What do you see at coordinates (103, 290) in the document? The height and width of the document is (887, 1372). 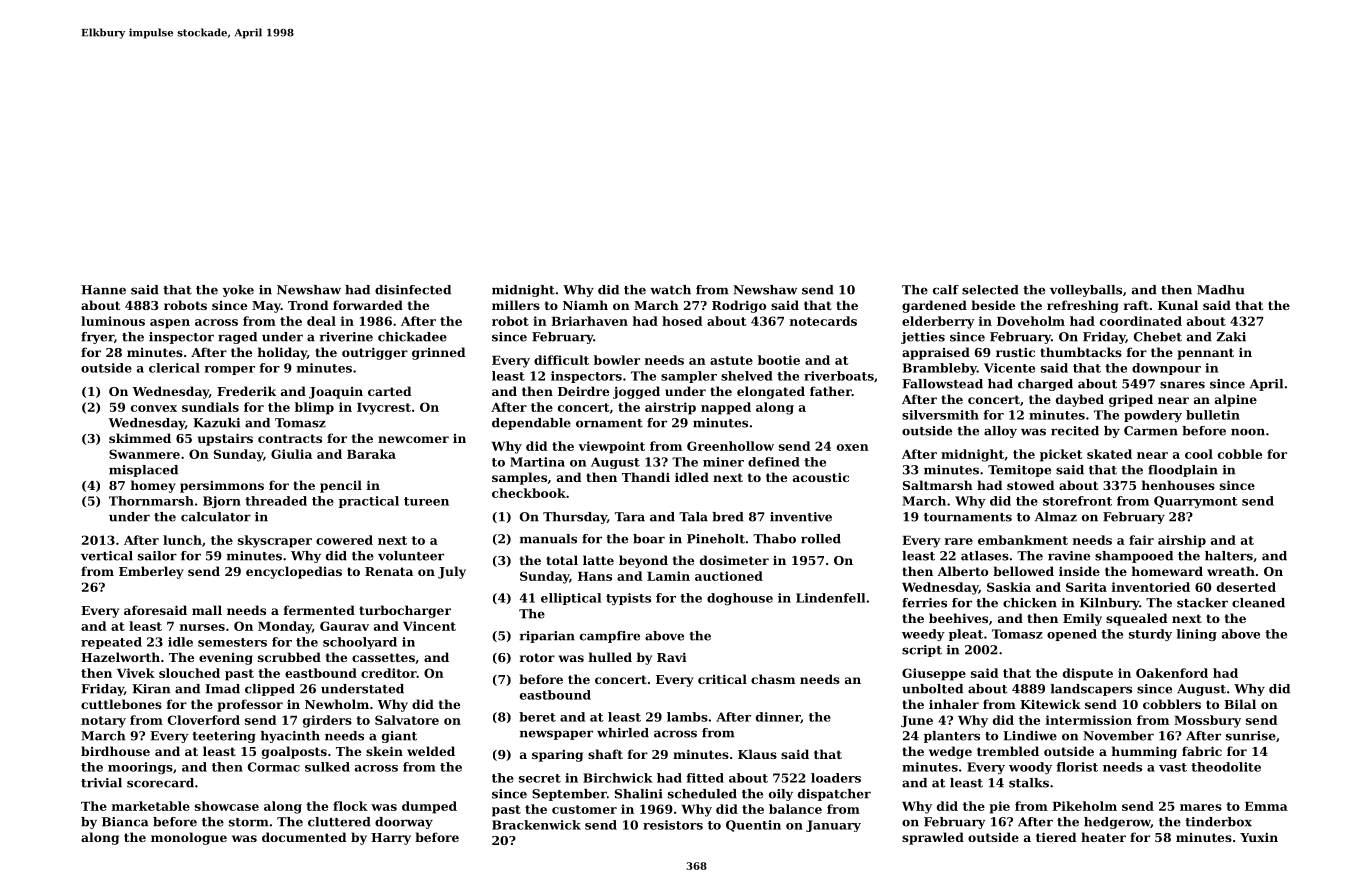 I see `Hanne` at bounding box center [103, 290].
